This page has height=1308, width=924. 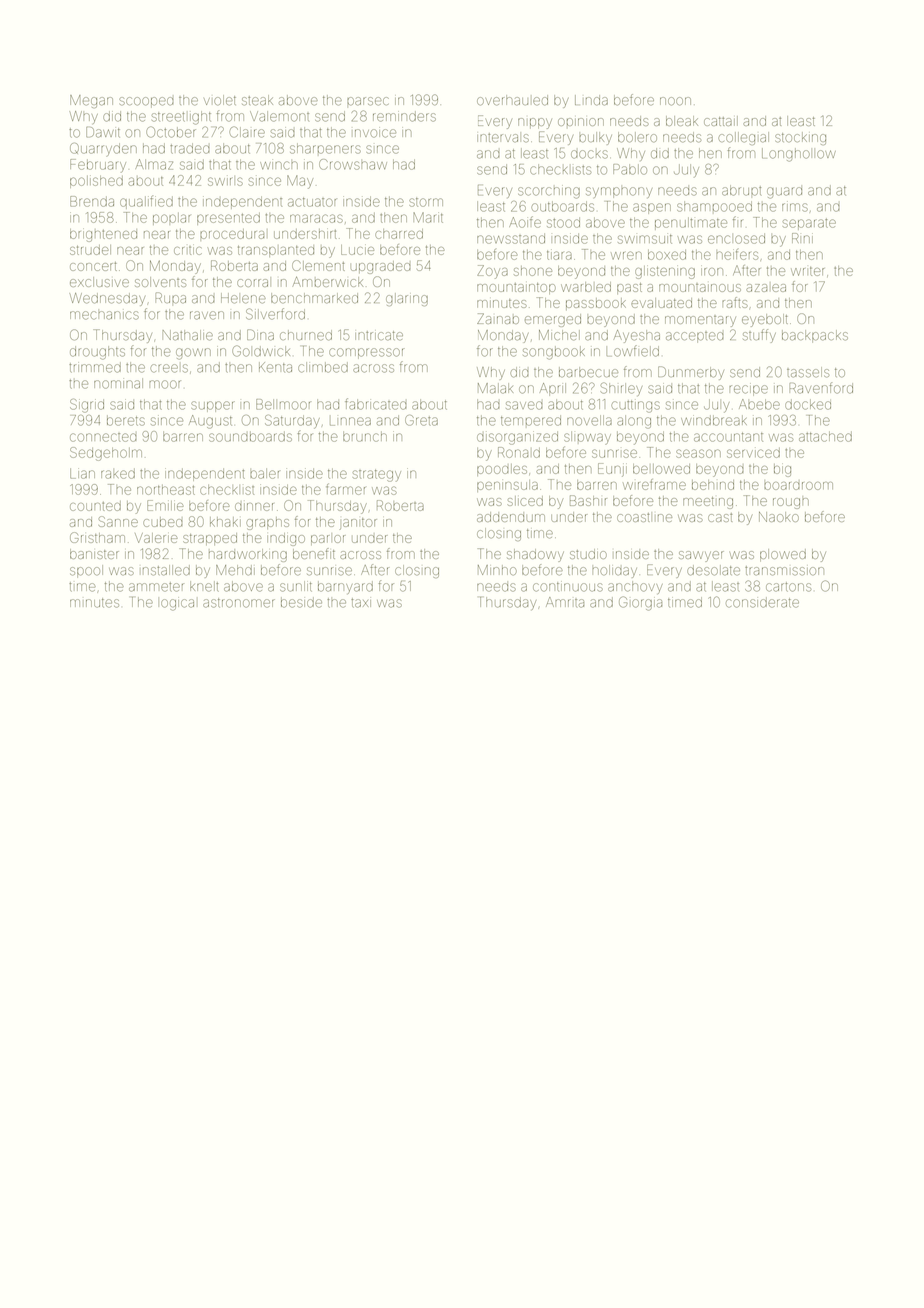 What do you see at coordinates (675, 101) in the page?
I see `noon` at bounding box center [675, 101].
